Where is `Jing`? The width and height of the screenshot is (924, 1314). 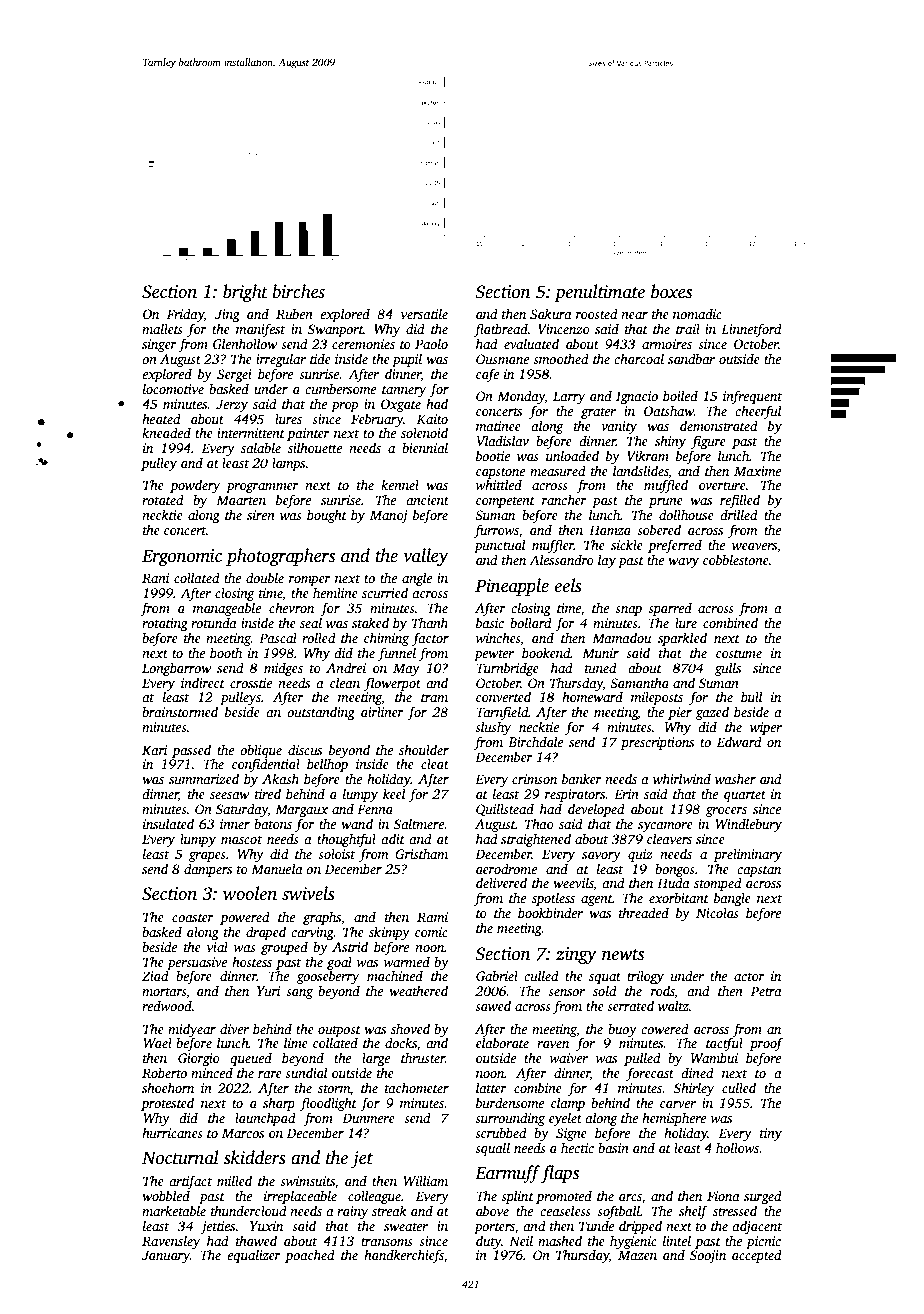 Jing is located at coordinates (227, 315).
